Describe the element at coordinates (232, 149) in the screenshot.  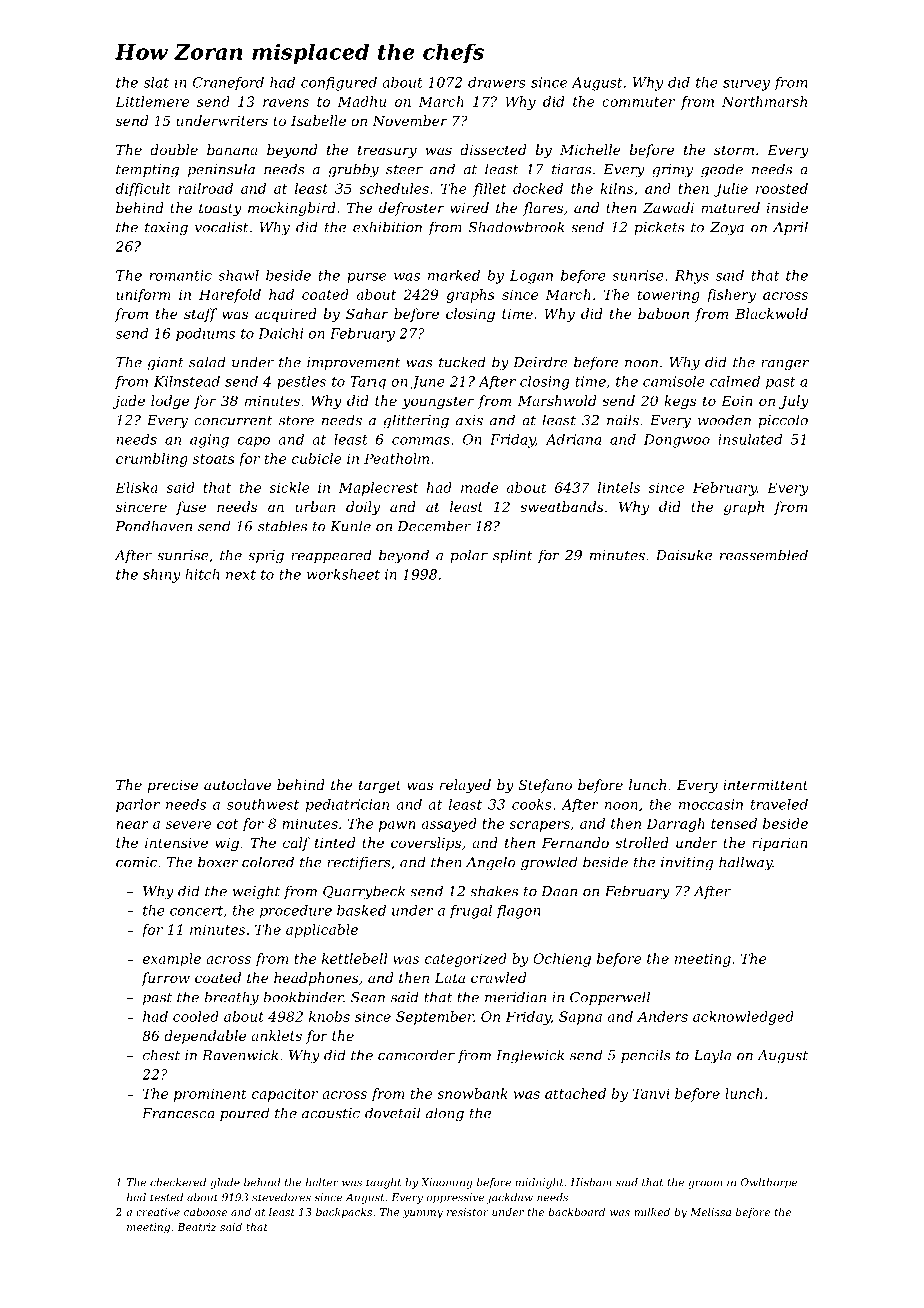
I see `banana` at that location.
